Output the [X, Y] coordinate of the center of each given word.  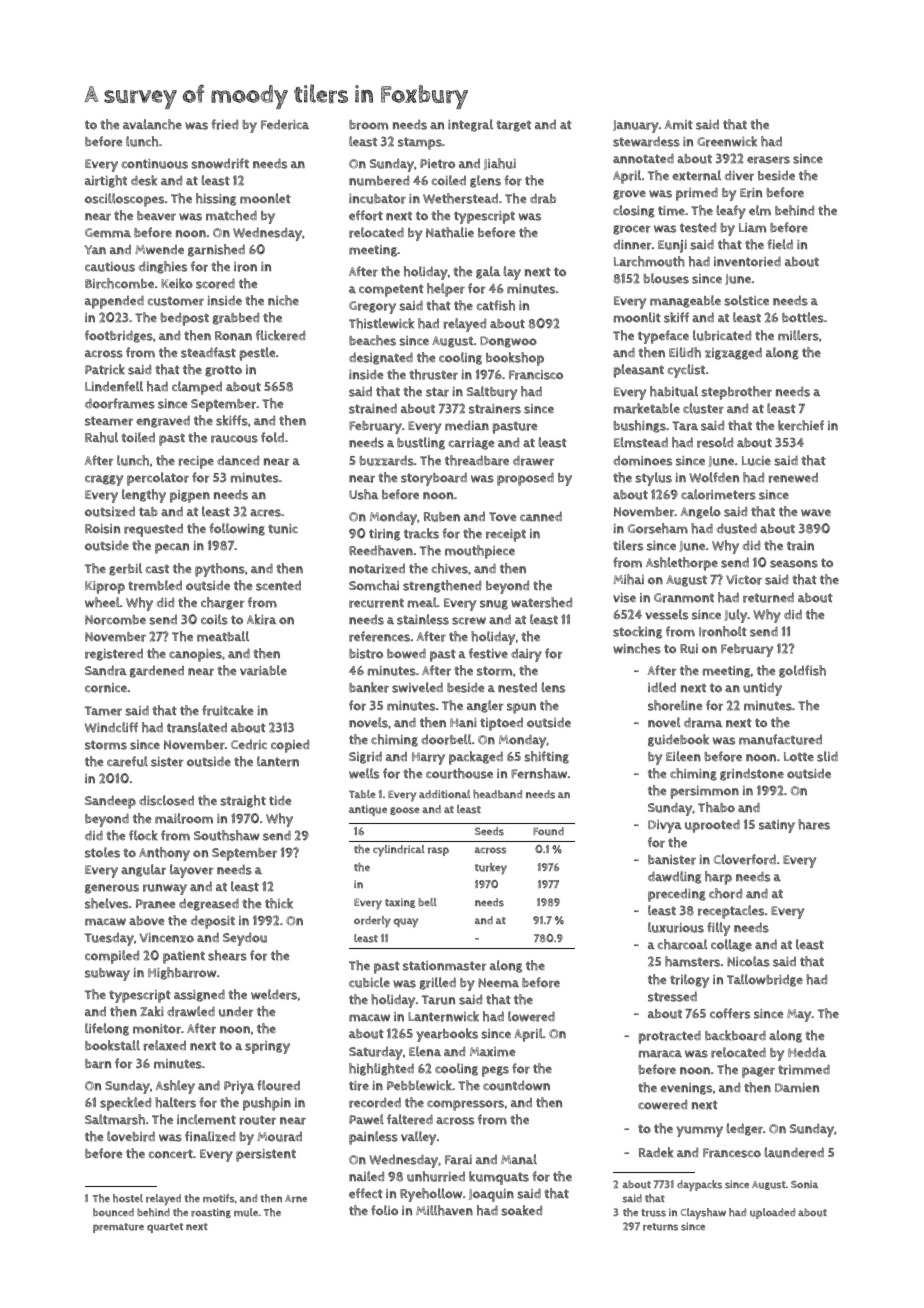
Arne [296, 1199]
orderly [372, 922]
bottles [803, 317]
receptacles [731, 912]
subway [107, 974]
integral [470, 125]
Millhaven [444, 1210]
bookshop [515, 359]
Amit [678, 125]
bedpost [184, 319]
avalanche [152, 124]
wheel [102, 602]
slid [827, 756]
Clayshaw [703, 1214]
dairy [526, 655]
